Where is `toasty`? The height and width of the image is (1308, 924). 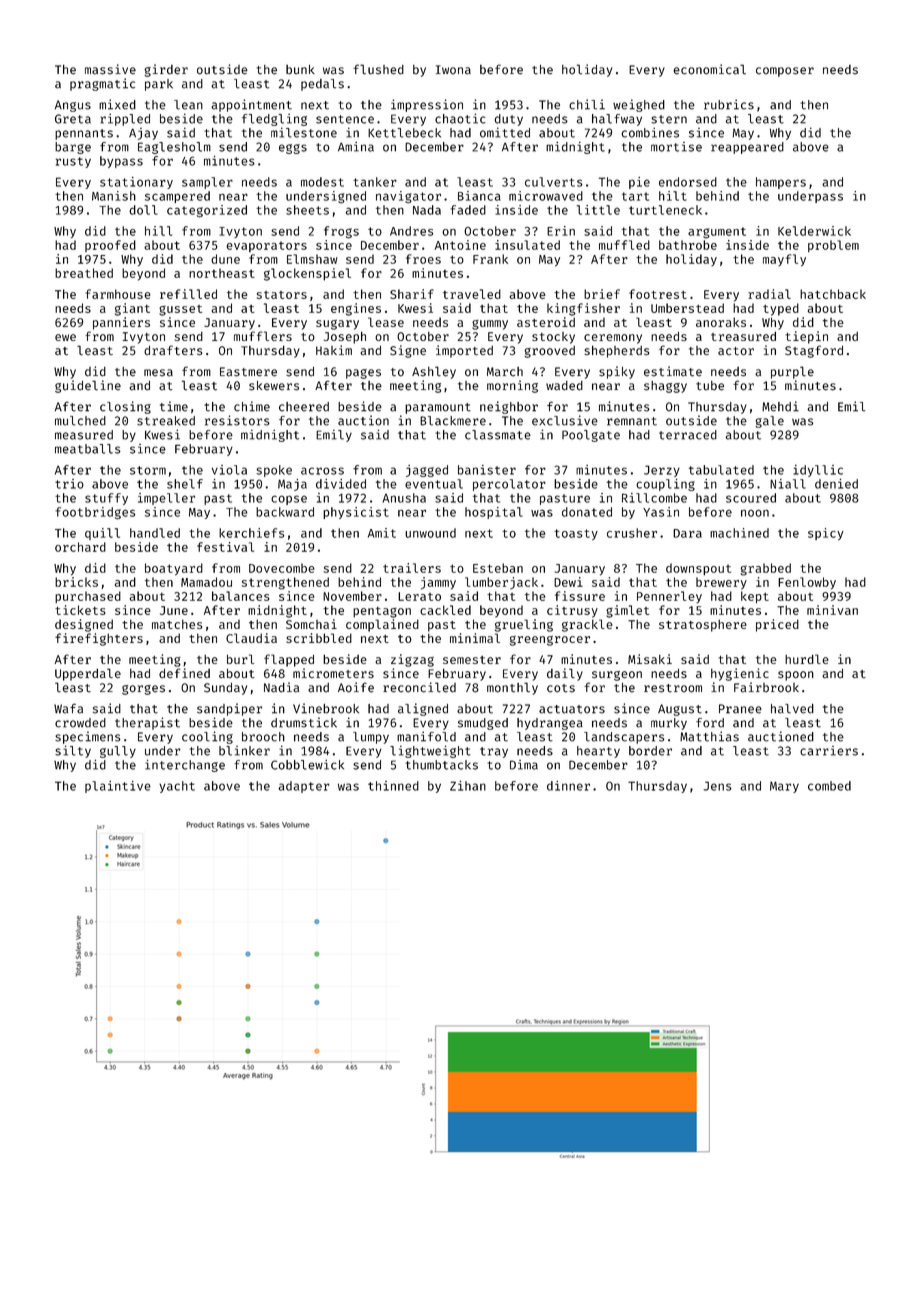 toasty is located at coordinates (576, 534).
